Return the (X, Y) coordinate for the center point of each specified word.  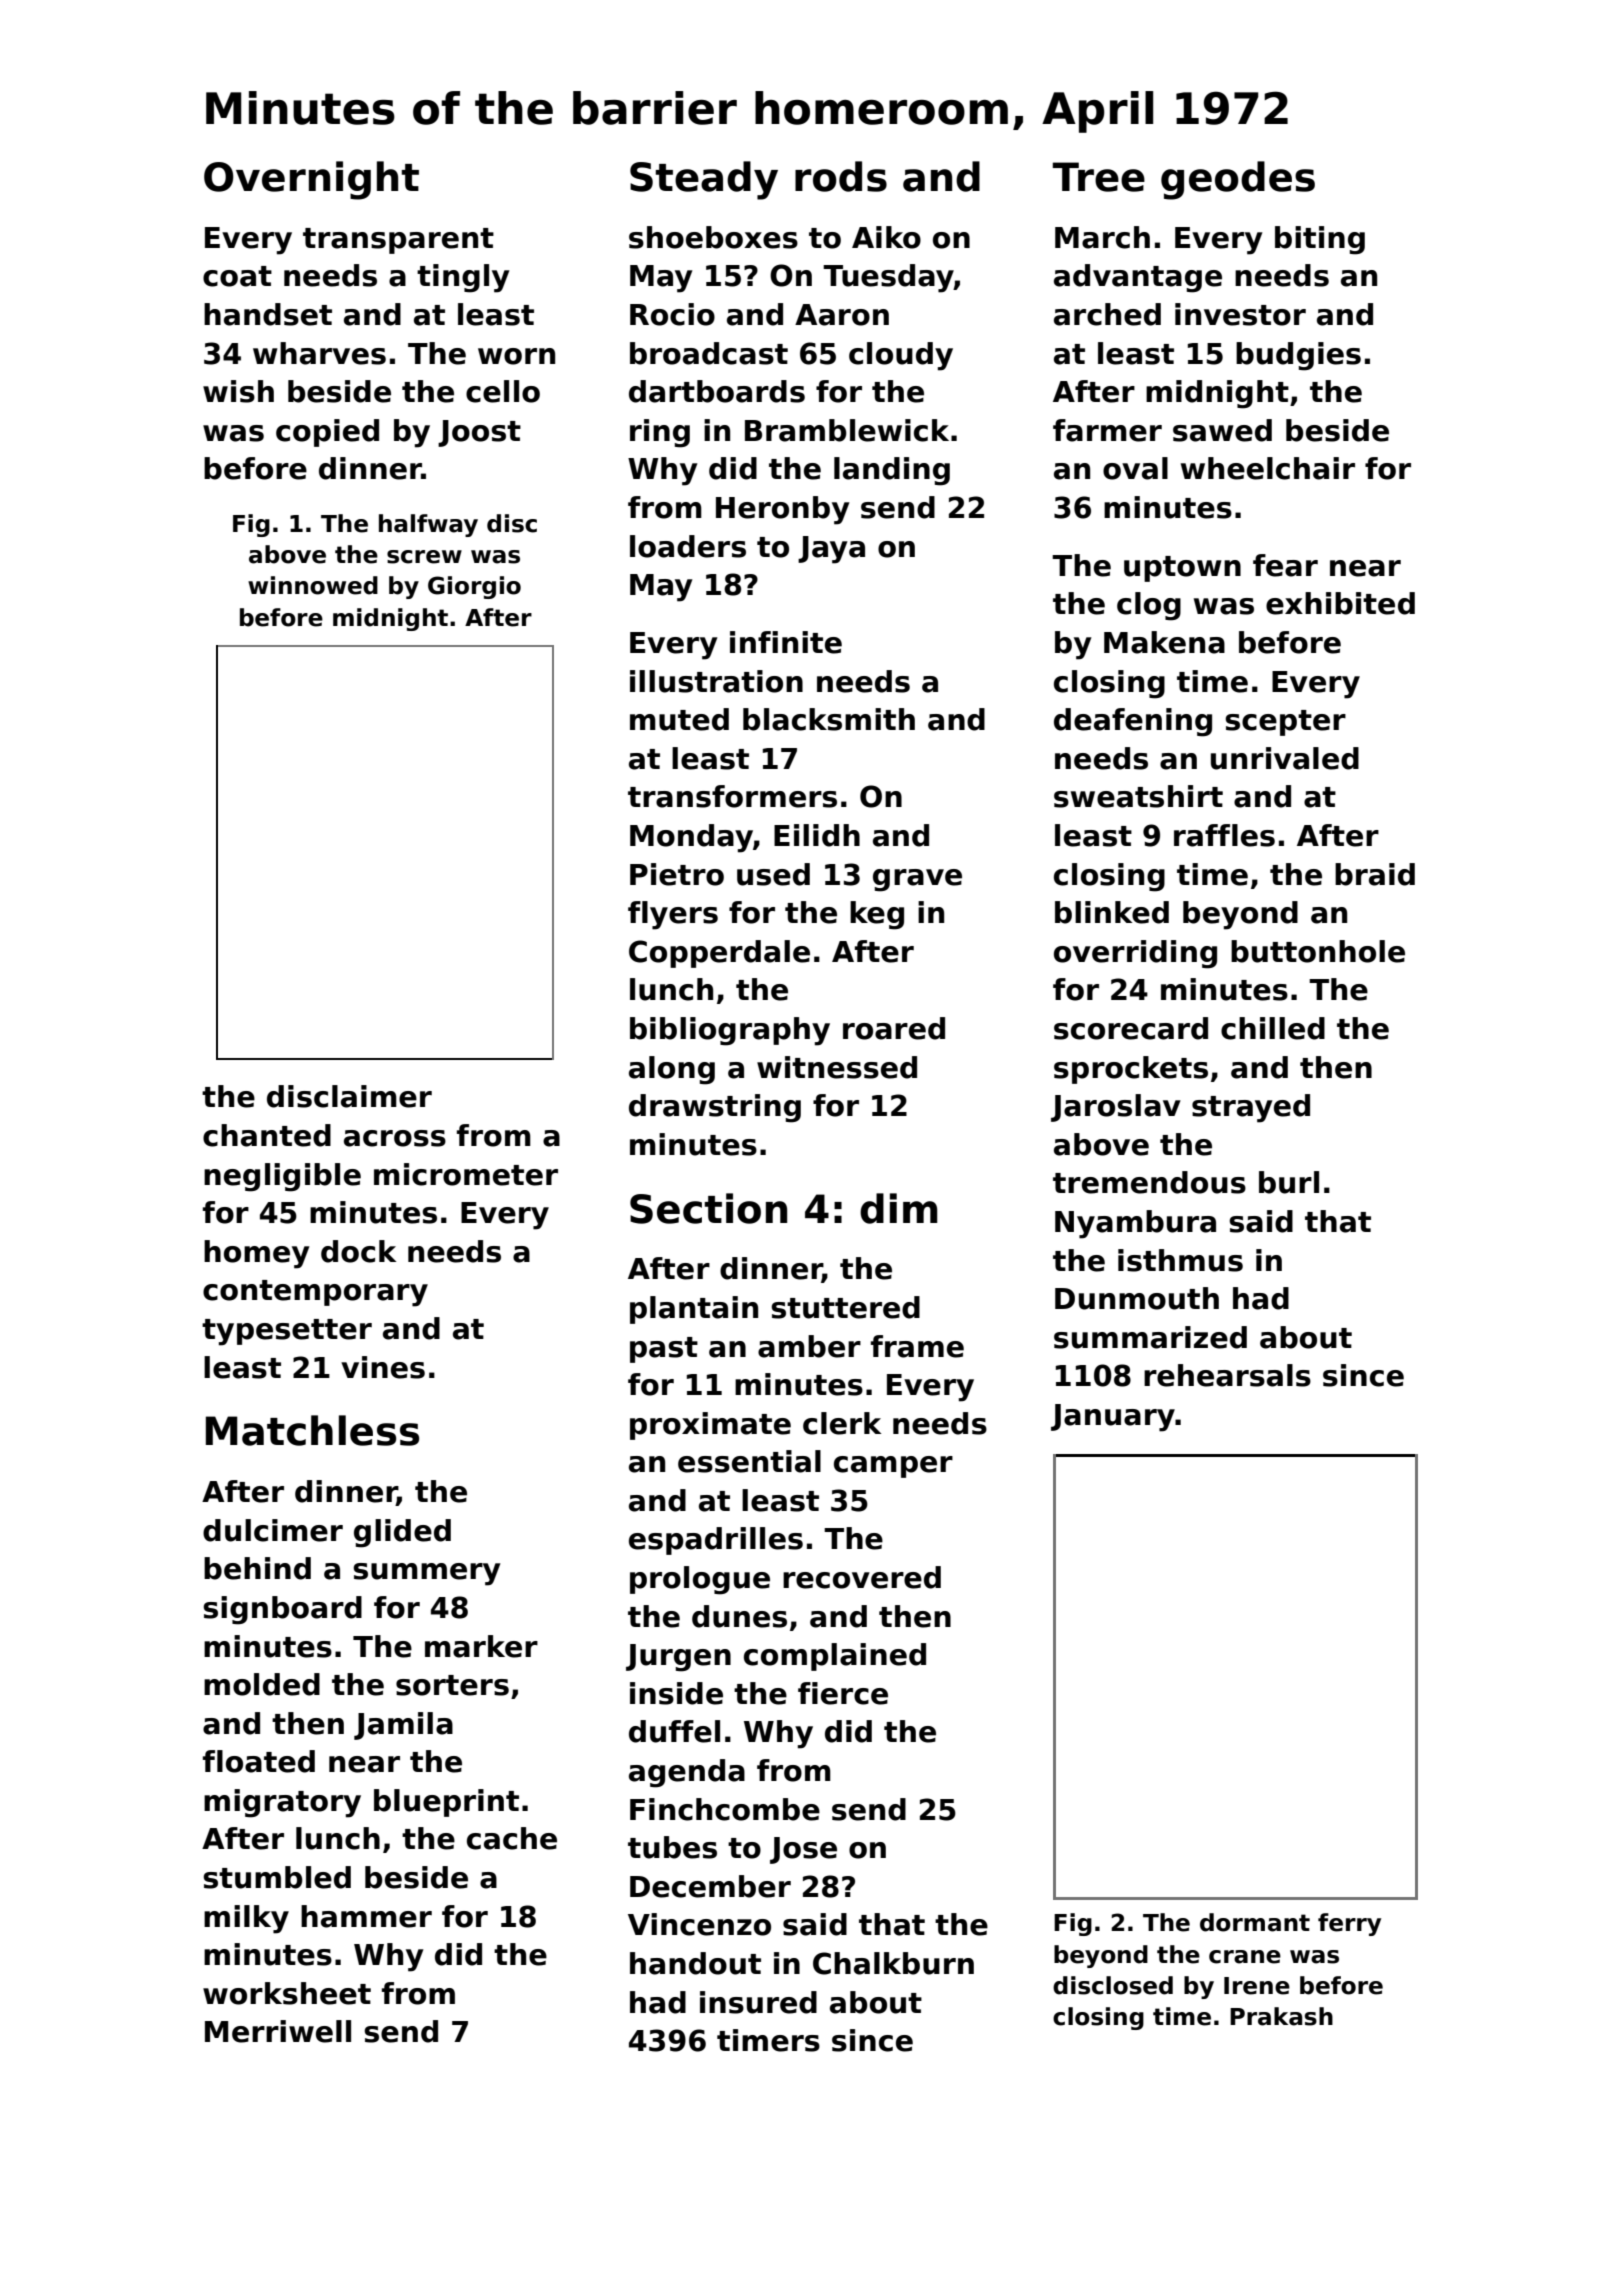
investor (1240, 314)
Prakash (1281, 2016)
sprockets (1131, 1070)
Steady (704, 180)
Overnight (311, 180)
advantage (1138, 278)
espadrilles (716, 1541)
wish (238, 391)
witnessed (837, 1067)
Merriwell (278, 2031)
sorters (452, 1685)
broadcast (709, 353)
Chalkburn (893, 1963)
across (395, 1138)
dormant (1255, 1922)
